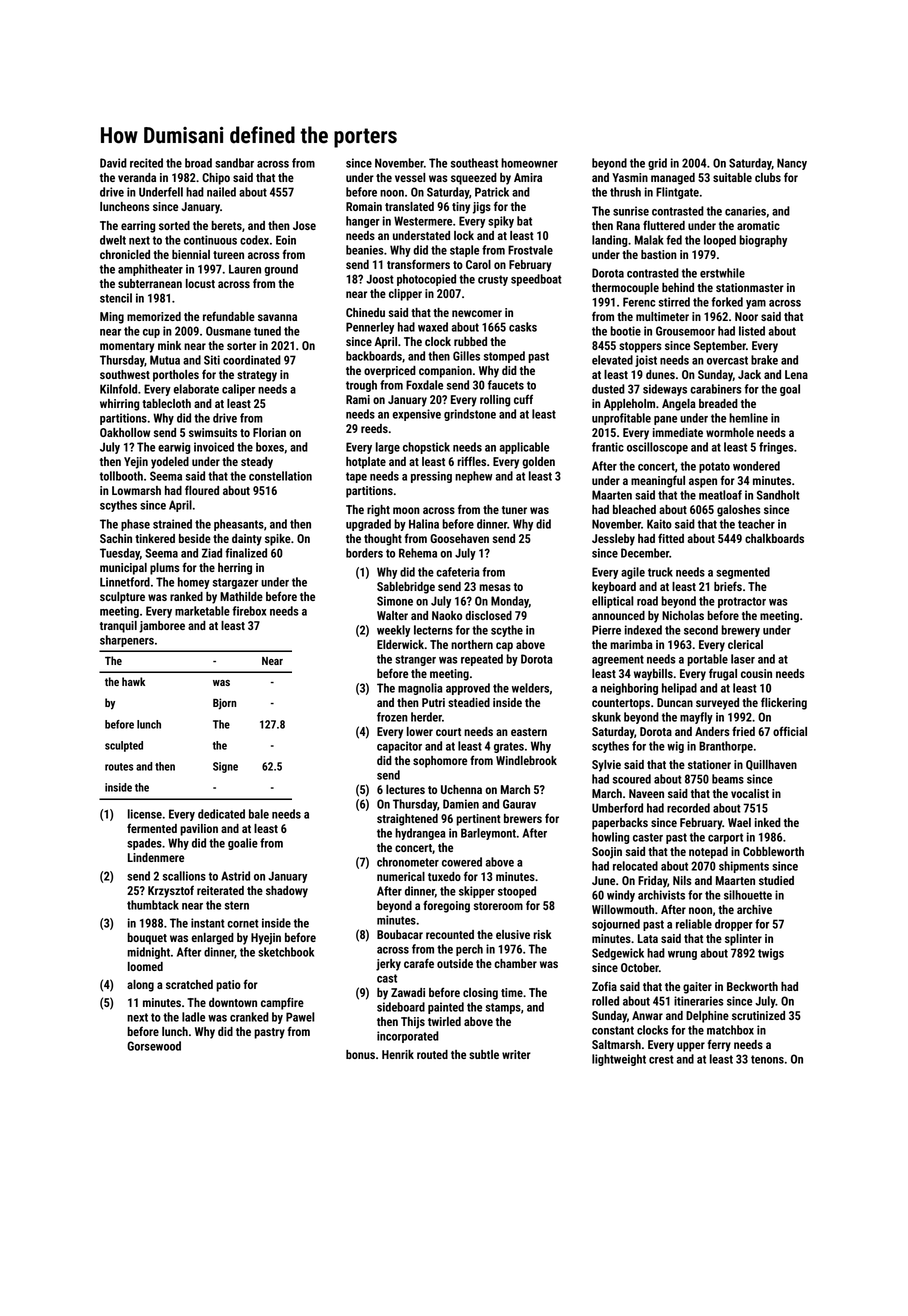  I want to click on Nancy, so click(792, 164).
